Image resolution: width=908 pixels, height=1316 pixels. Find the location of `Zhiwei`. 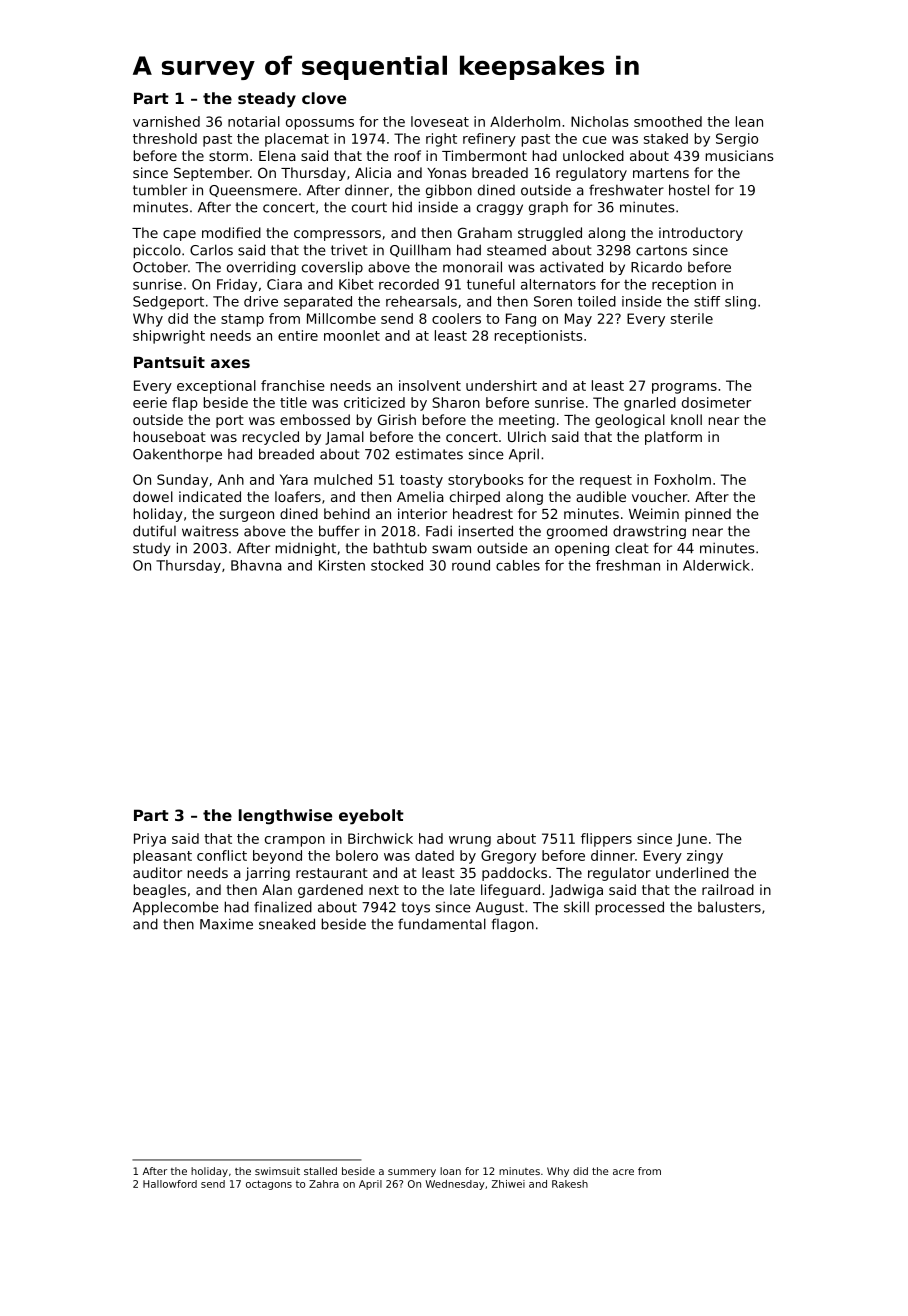

Zhiwei is located at coordinates (508, 1184).
